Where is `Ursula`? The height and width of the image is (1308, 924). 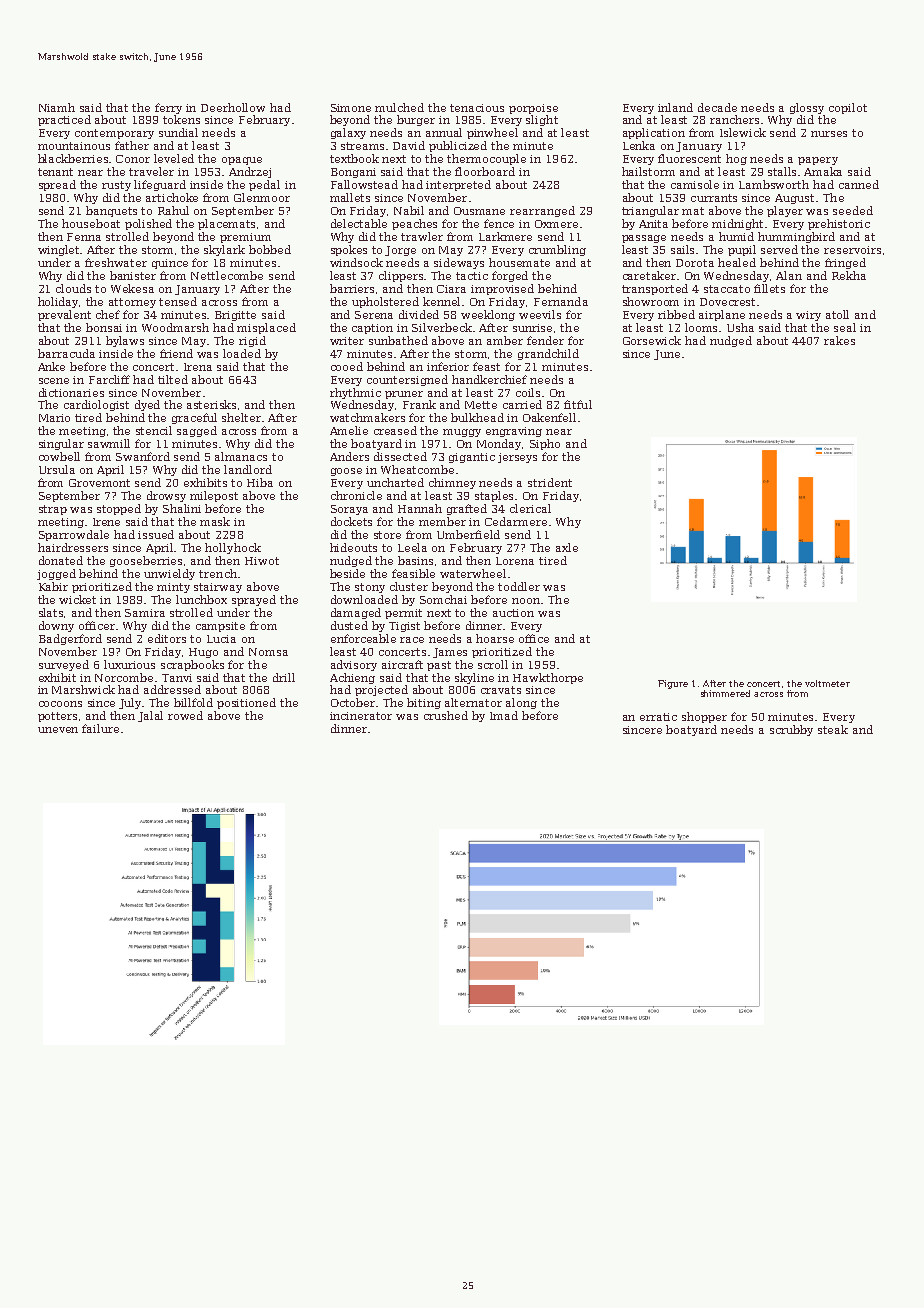 Ursula is located at coordinates (57, 469).
